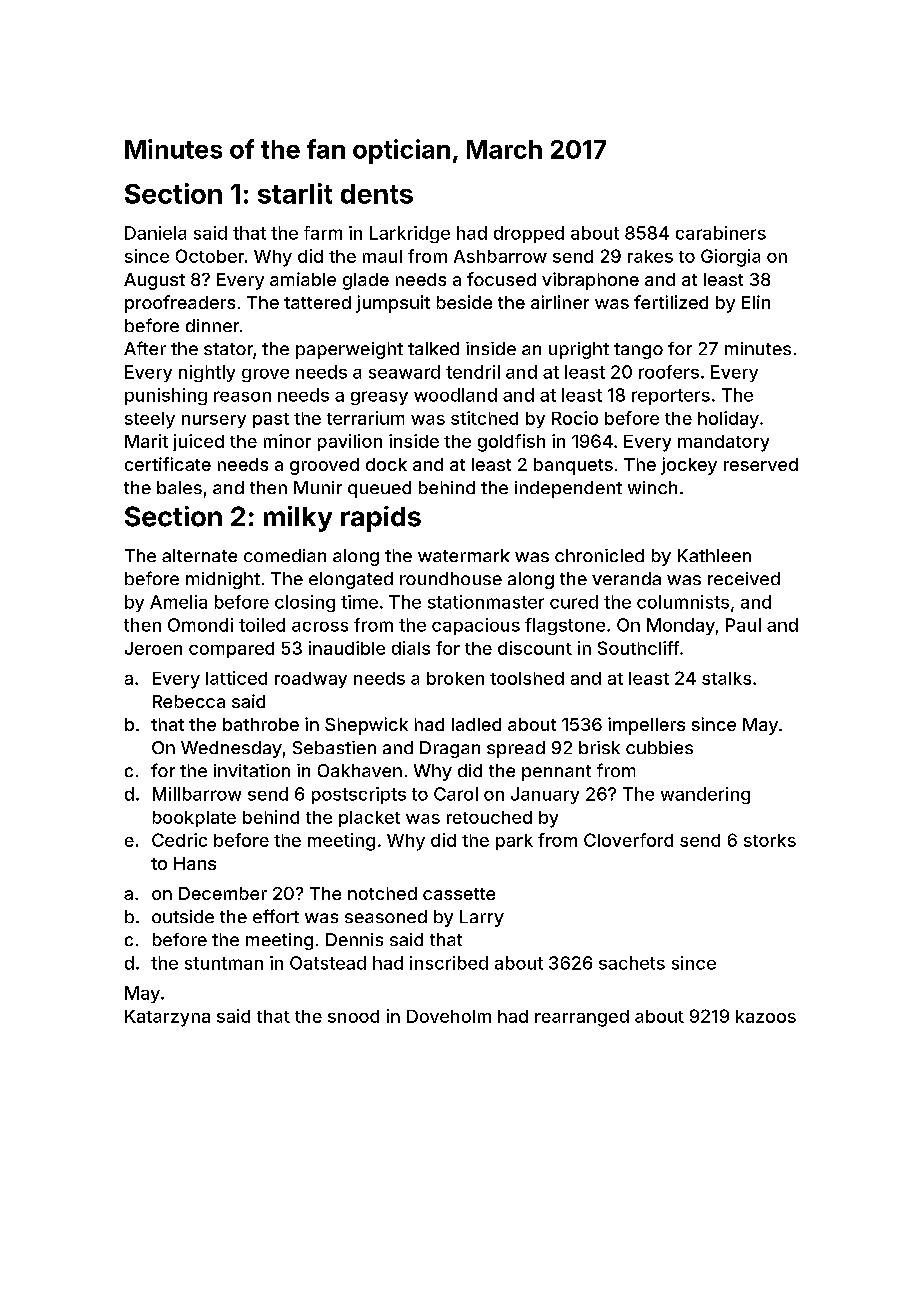 This screenshot has height=1314, width=924. What do you see at coordinates (377, 194) in the screenshot?
I see `dents` at bounding box center [377, 194].
